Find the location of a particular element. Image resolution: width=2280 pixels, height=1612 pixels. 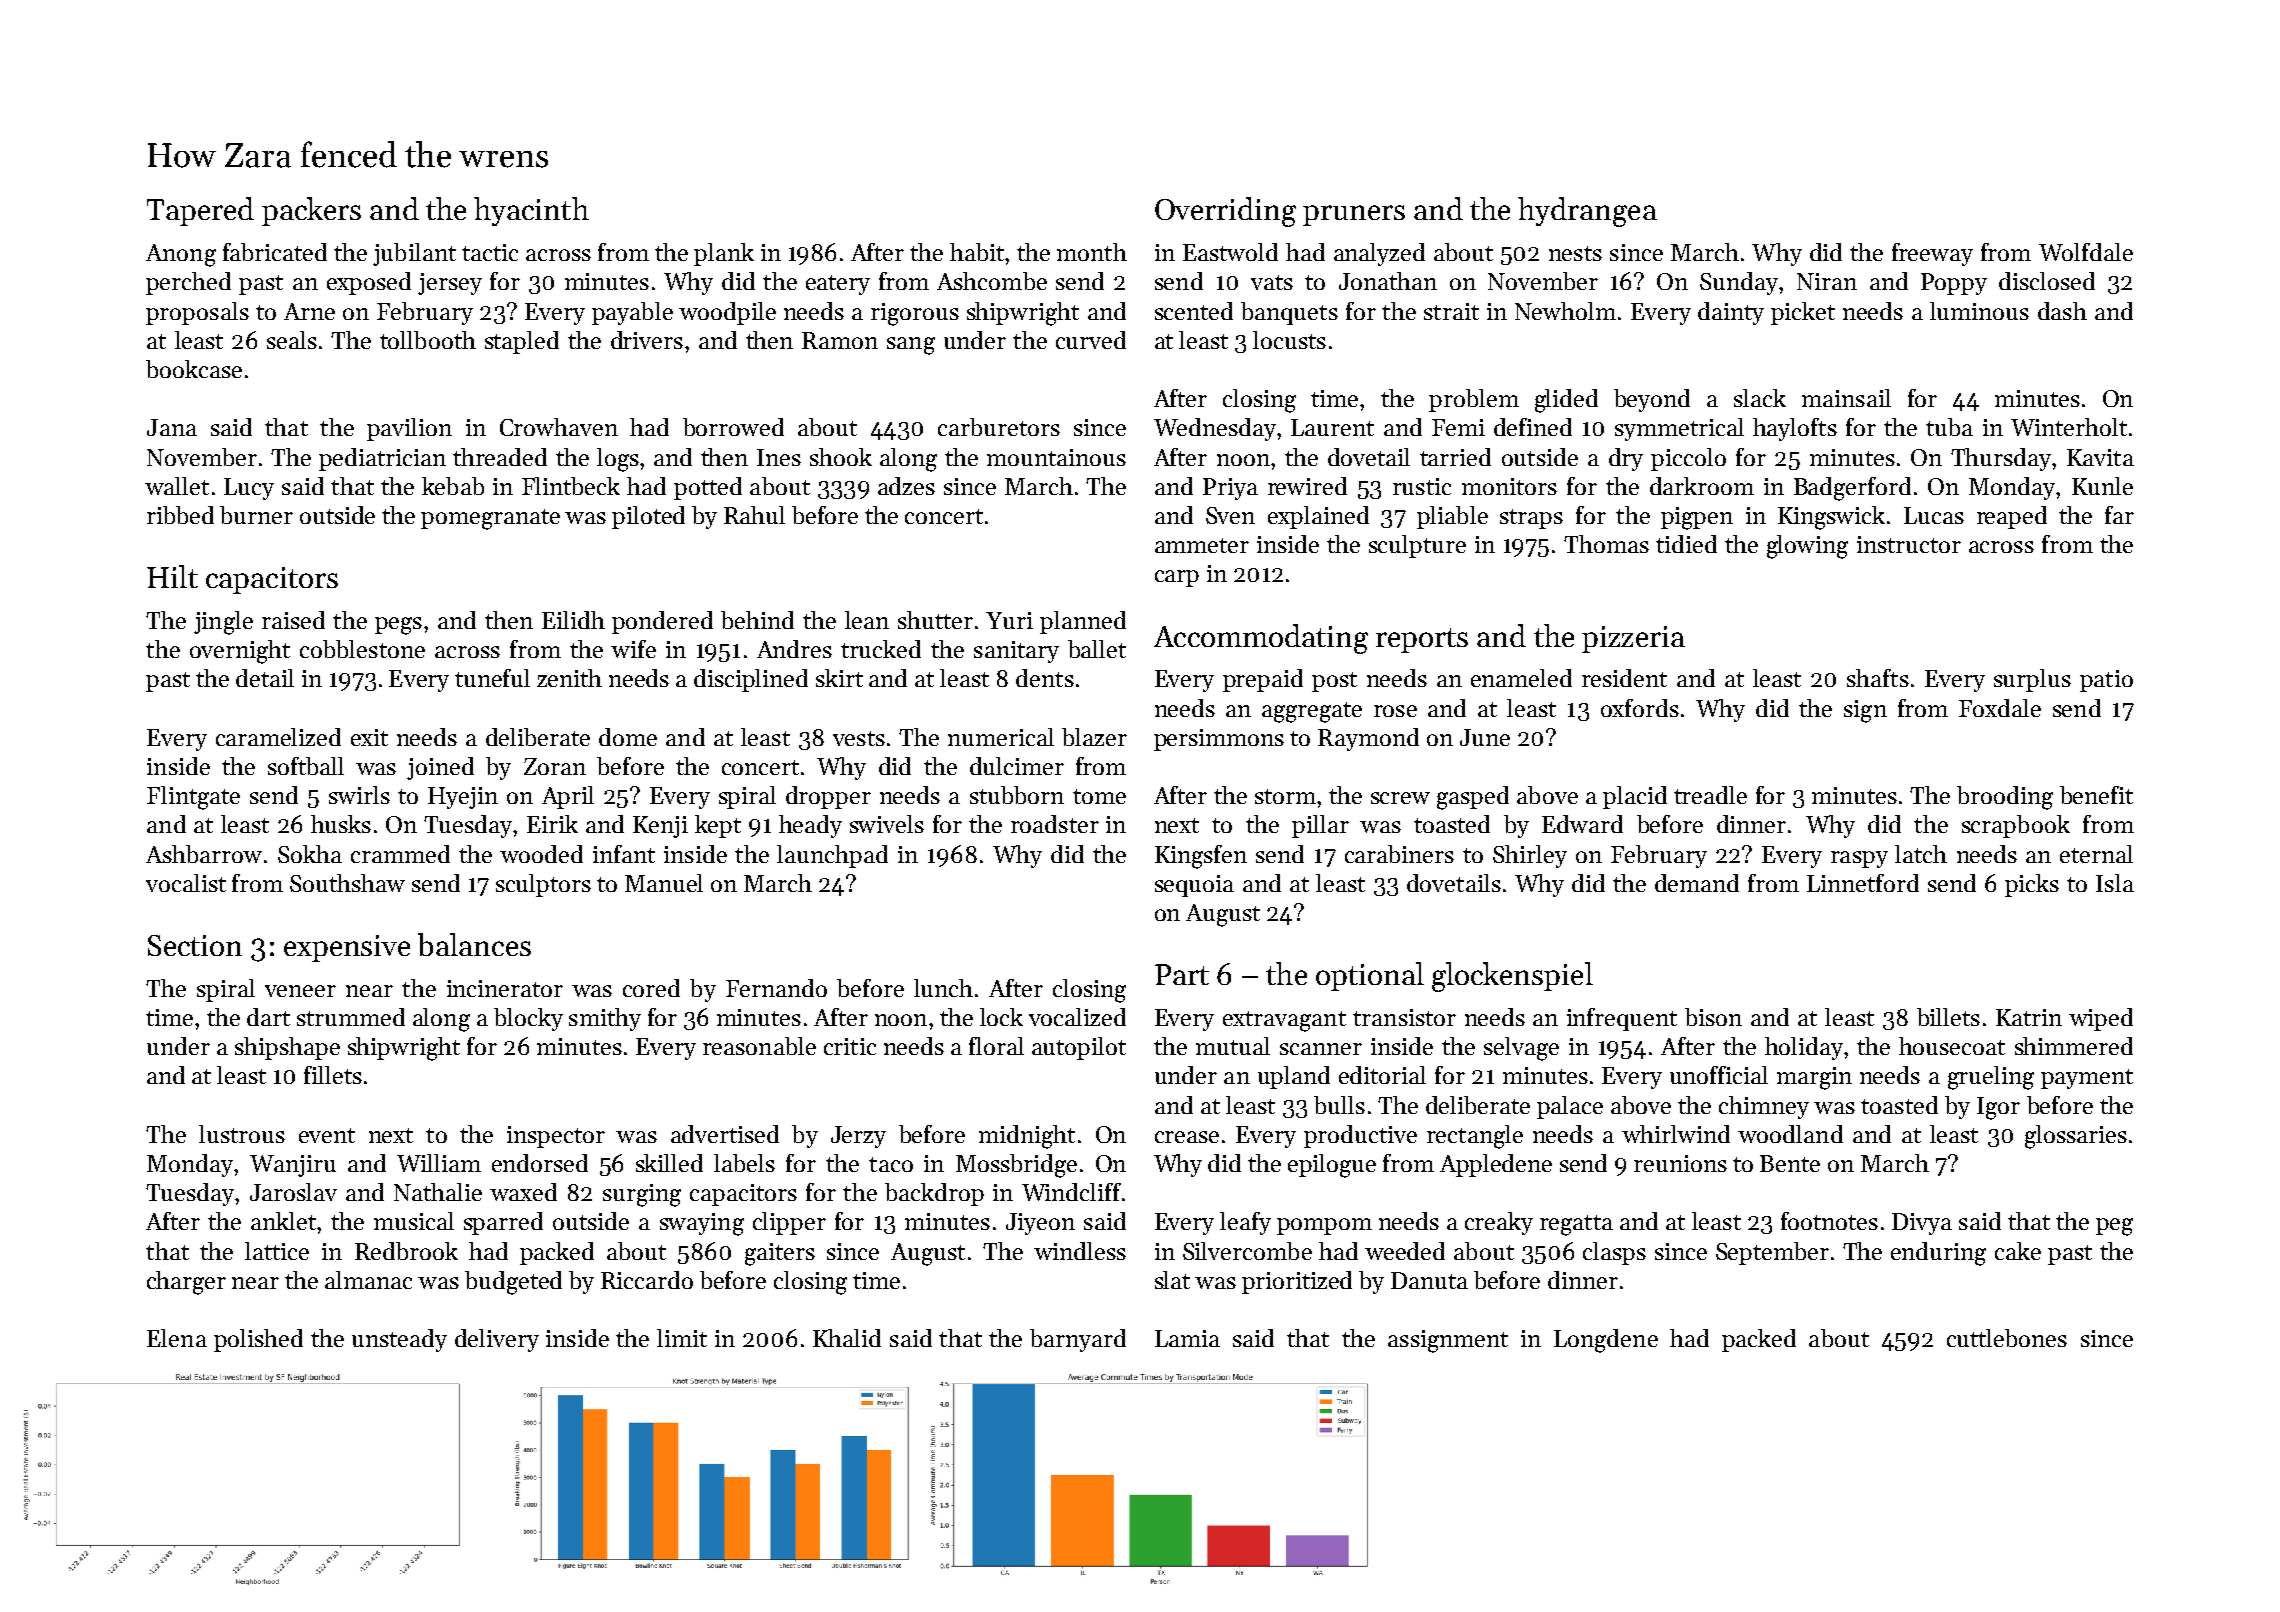

Overriding is located at coordinates (1225, 212).
